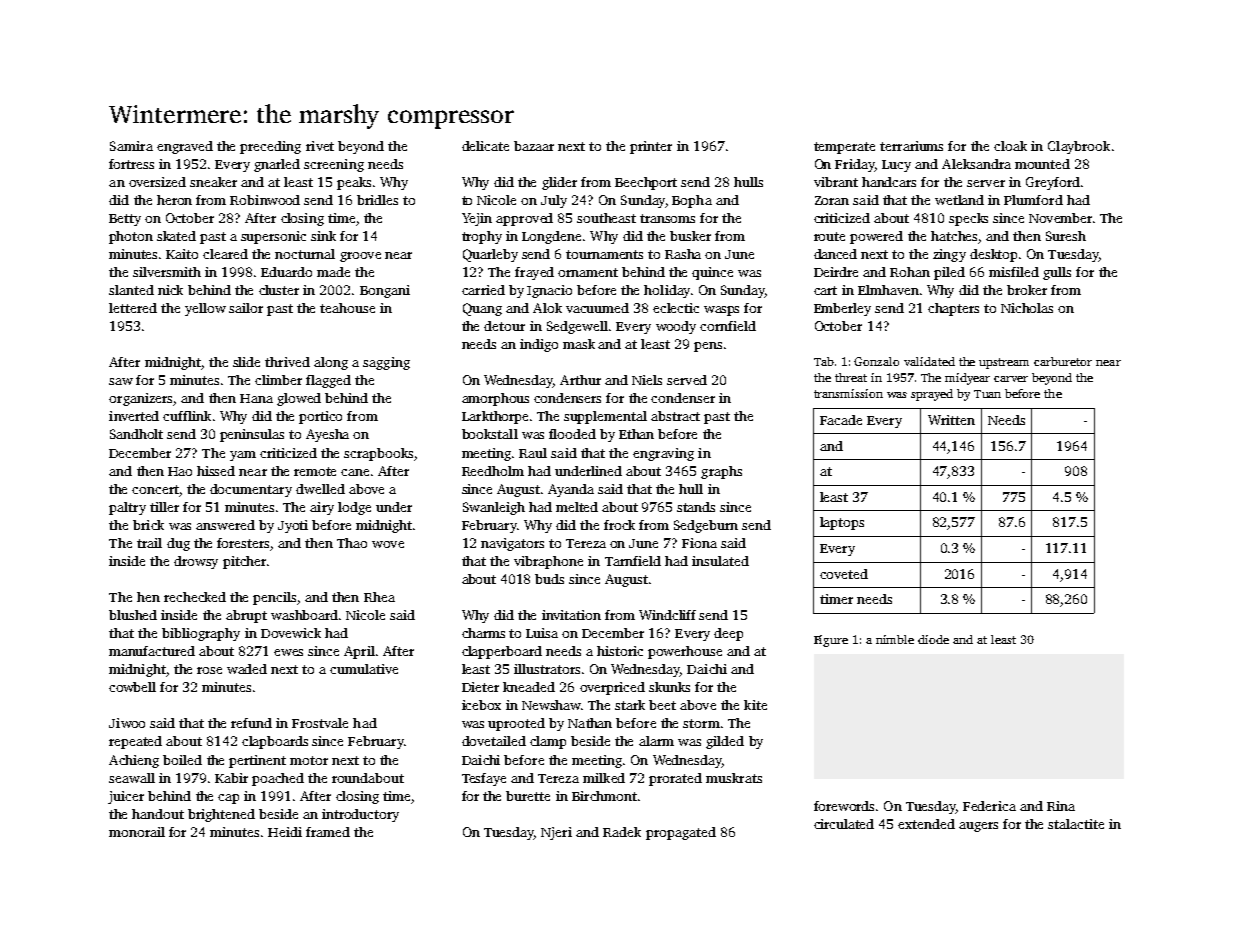  Describe the element at coordinates (485, 146) in the screenshot. I see `delicate` at that location.
